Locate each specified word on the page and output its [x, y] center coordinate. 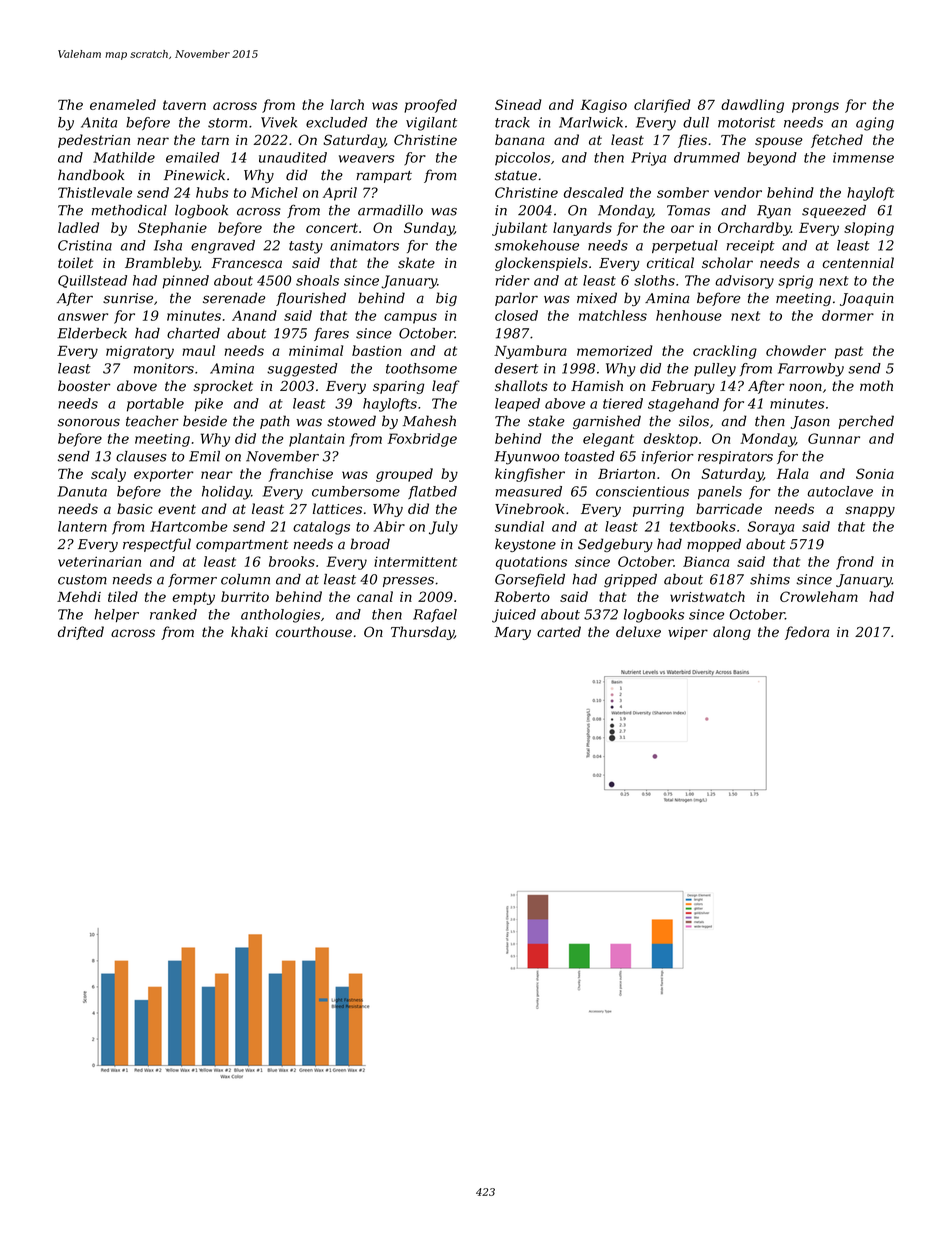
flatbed [432, 492]
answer [83, 317]
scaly [108, 475]
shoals [317, 280]
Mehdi [79, 596]
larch [347, 104]
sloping [869, 229]
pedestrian [94, 141]
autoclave [840, 491]
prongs [815, 107]
